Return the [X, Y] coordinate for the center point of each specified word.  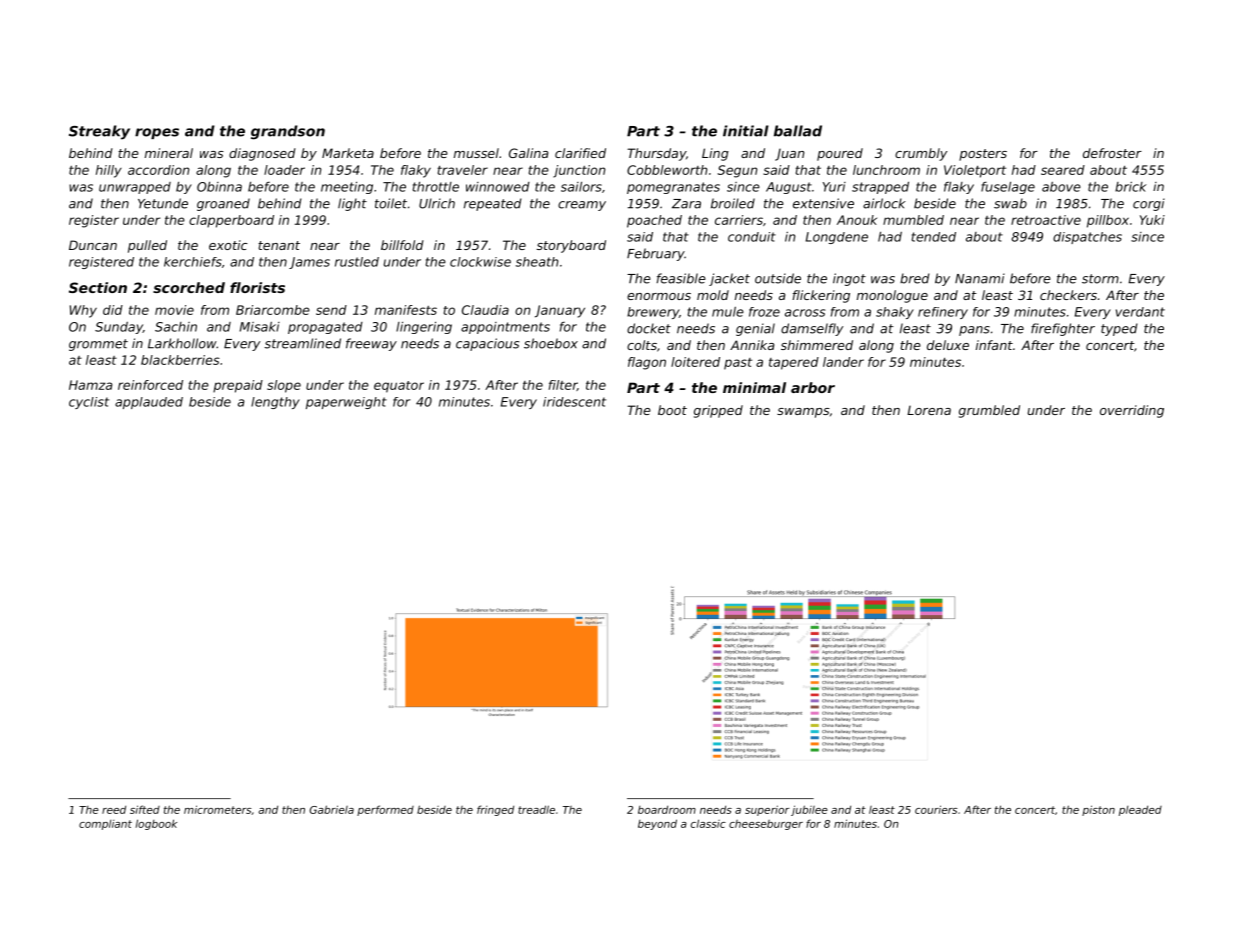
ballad [798, 131]
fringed [495, 810]
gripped [718, 411]
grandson [288, 132]
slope [284, 386]
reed [114, 810]
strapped [880, 188]
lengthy [275, 403]
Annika [752, 345]
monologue [892, 296]
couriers [936, 809]
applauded [149, 403]
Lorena [929, 410]
